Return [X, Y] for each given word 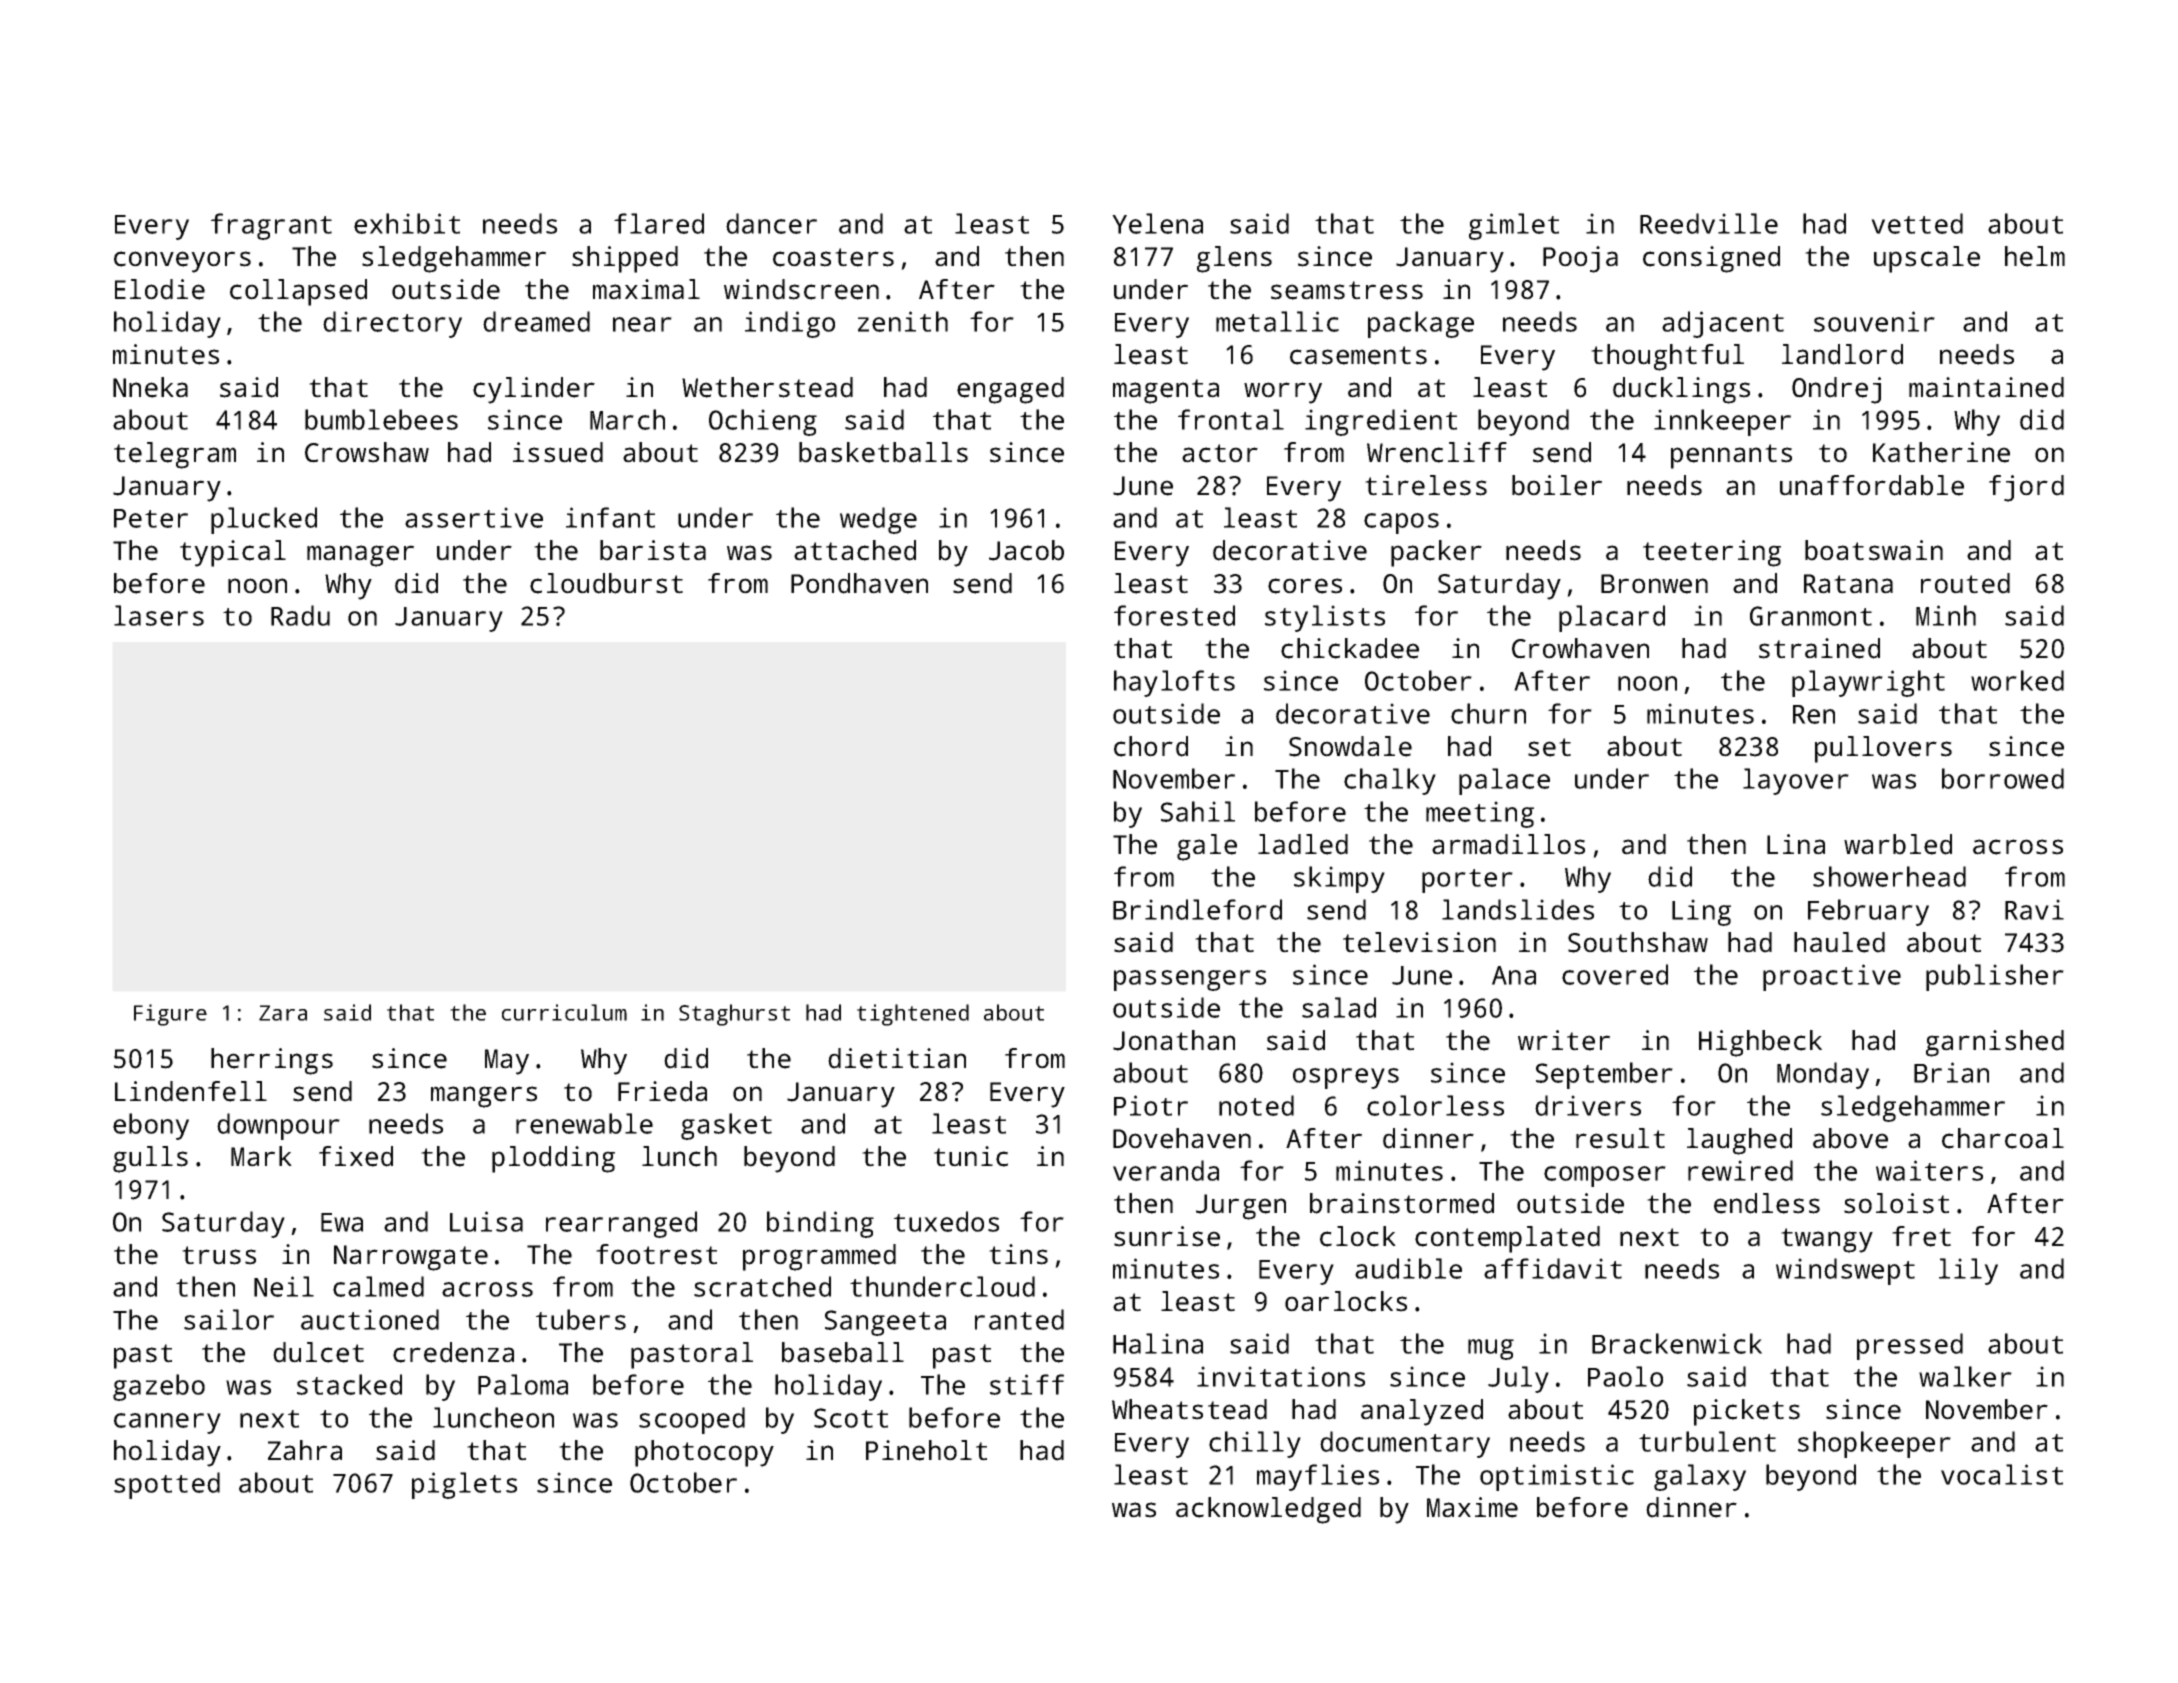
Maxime [1472, 1507]
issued [558, 452]
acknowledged [1268, 1510]
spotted [167, 1485]
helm [2035, 256]
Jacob [1026, 550]
